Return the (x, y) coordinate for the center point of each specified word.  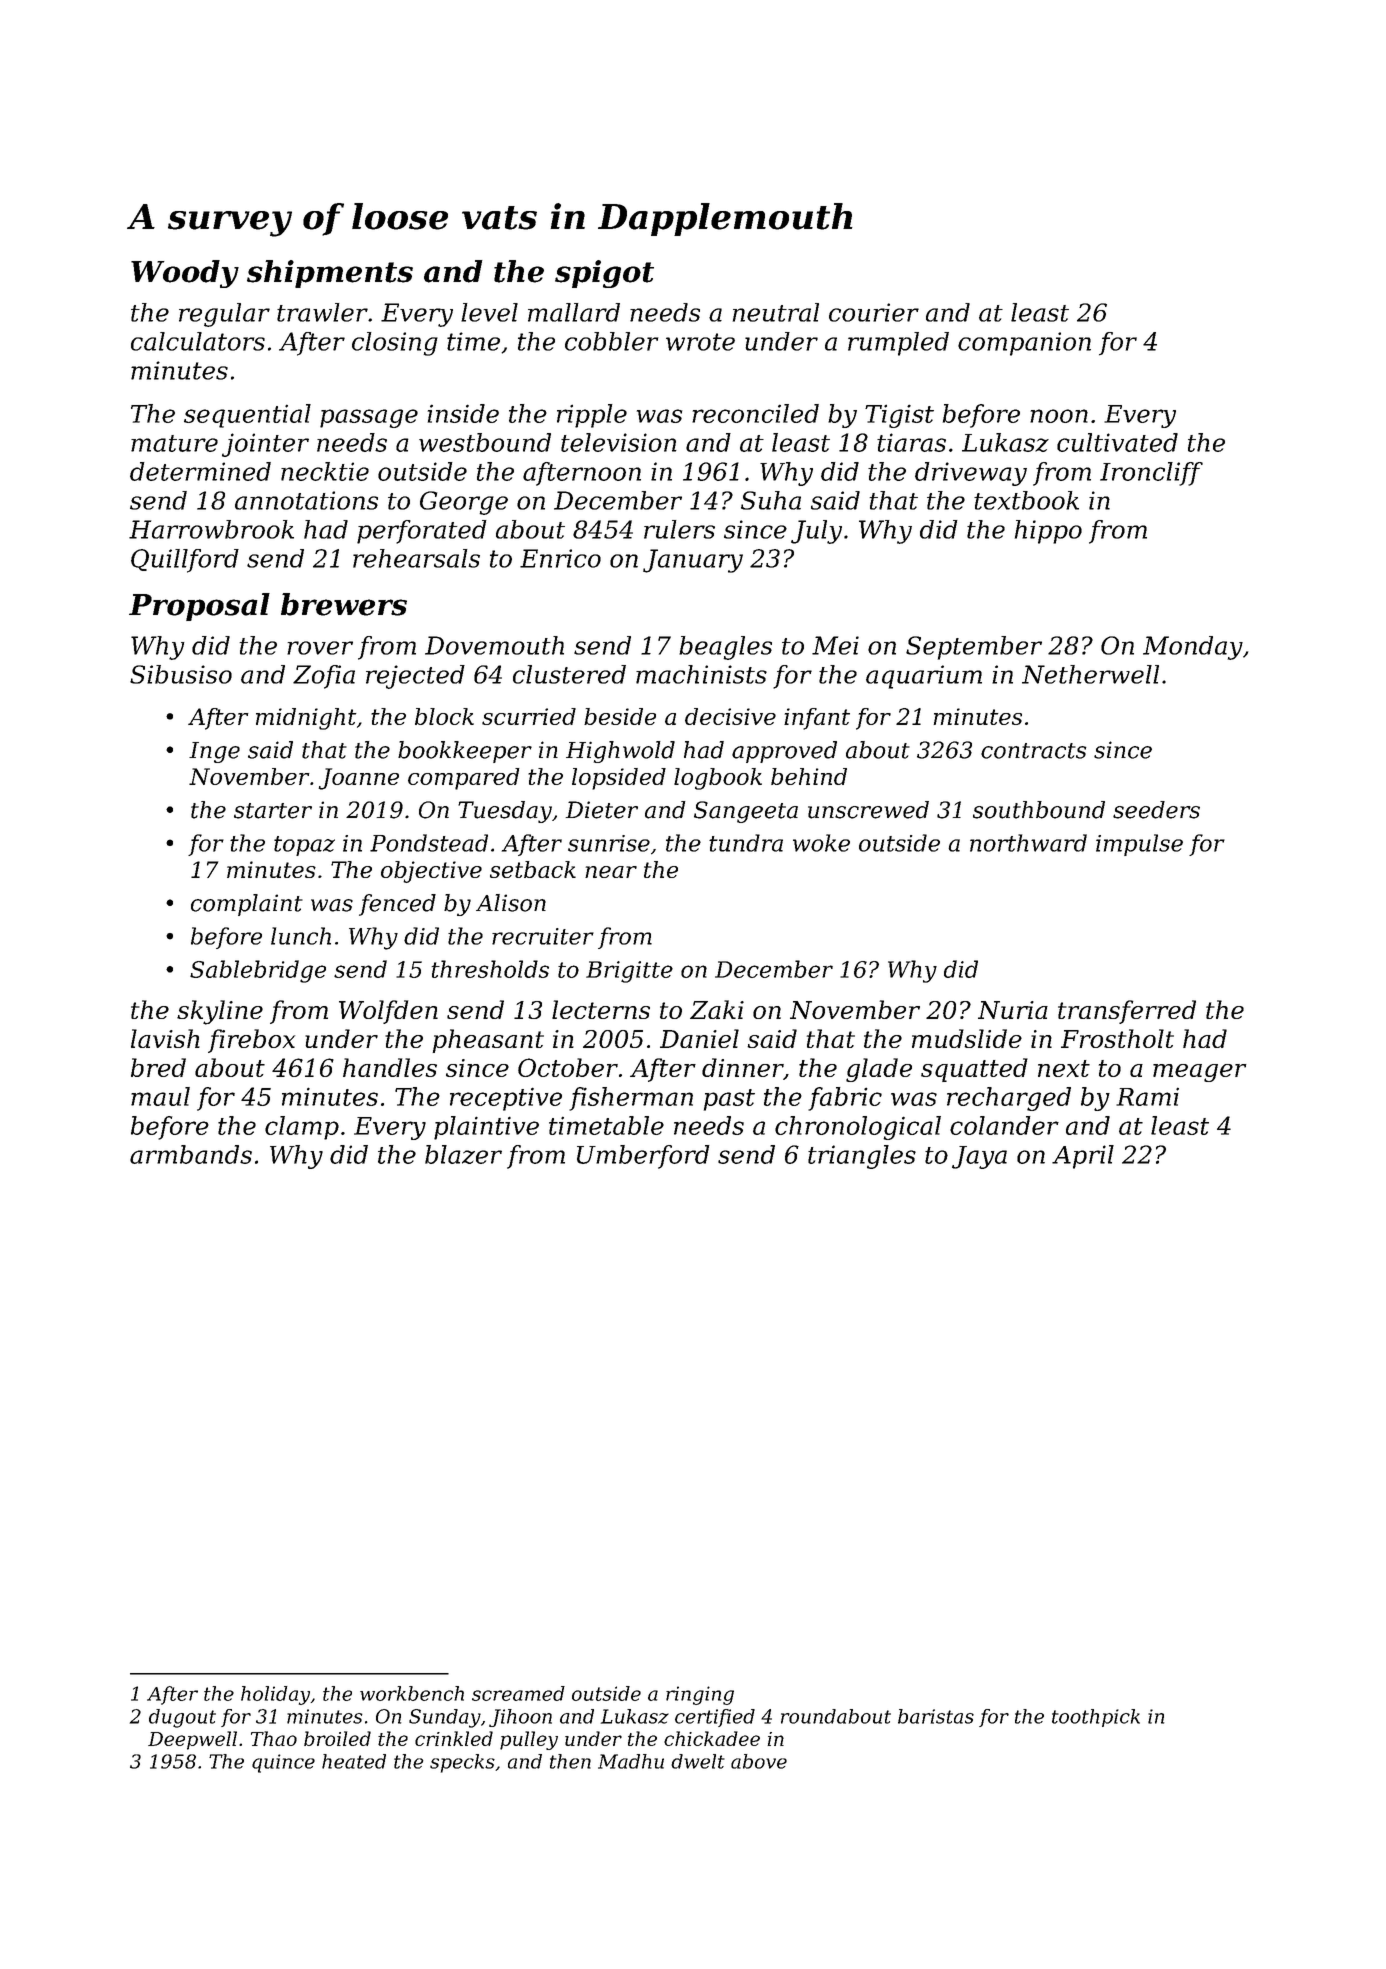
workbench (412, 1693)
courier (874, 312)
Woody (185, 274)
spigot (604, 274)
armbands (191, 1154)
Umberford (643, 1157)
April (1083, 1157)
